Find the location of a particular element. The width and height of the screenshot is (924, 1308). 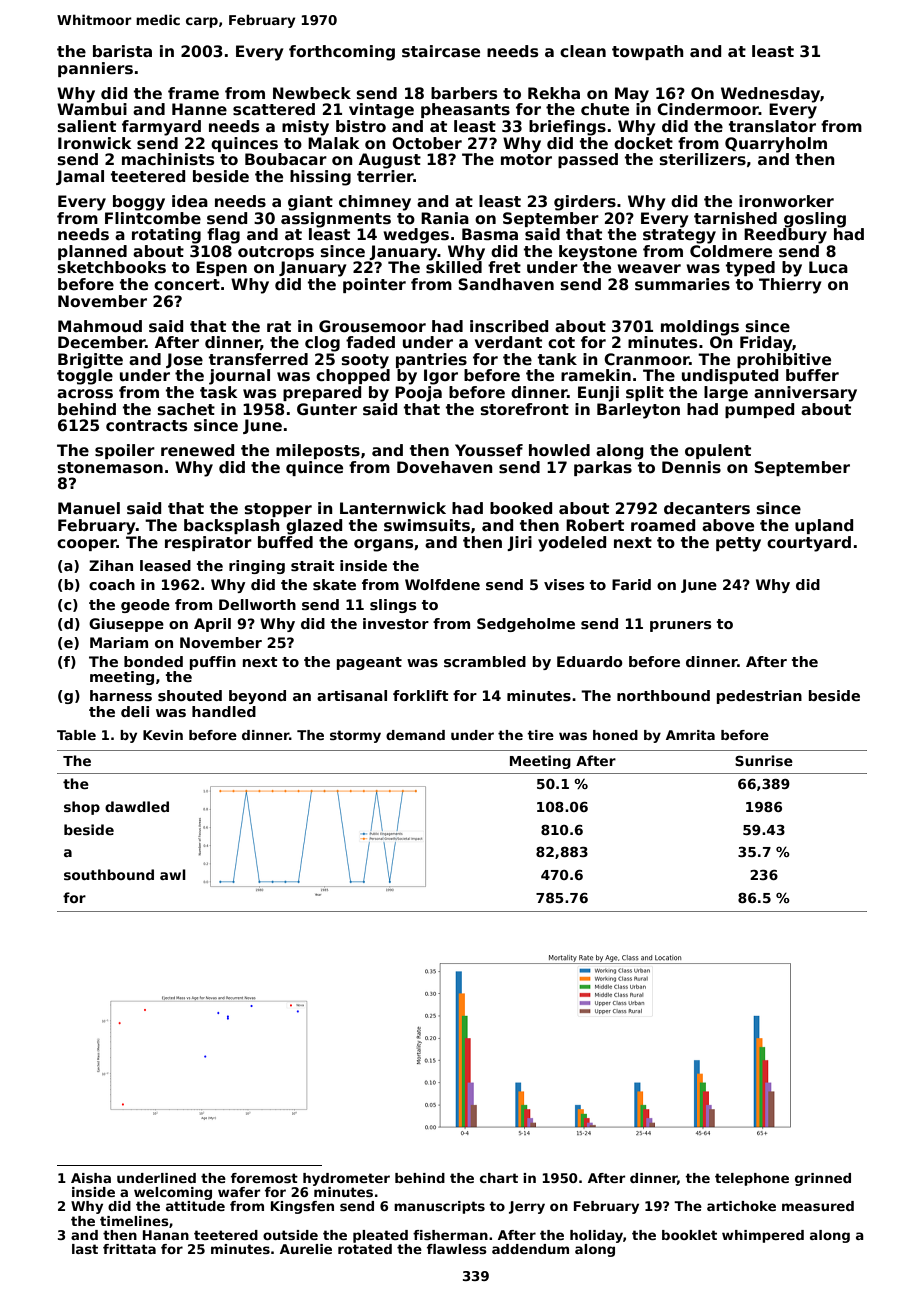

clean is located at coordinates (583, 51).
